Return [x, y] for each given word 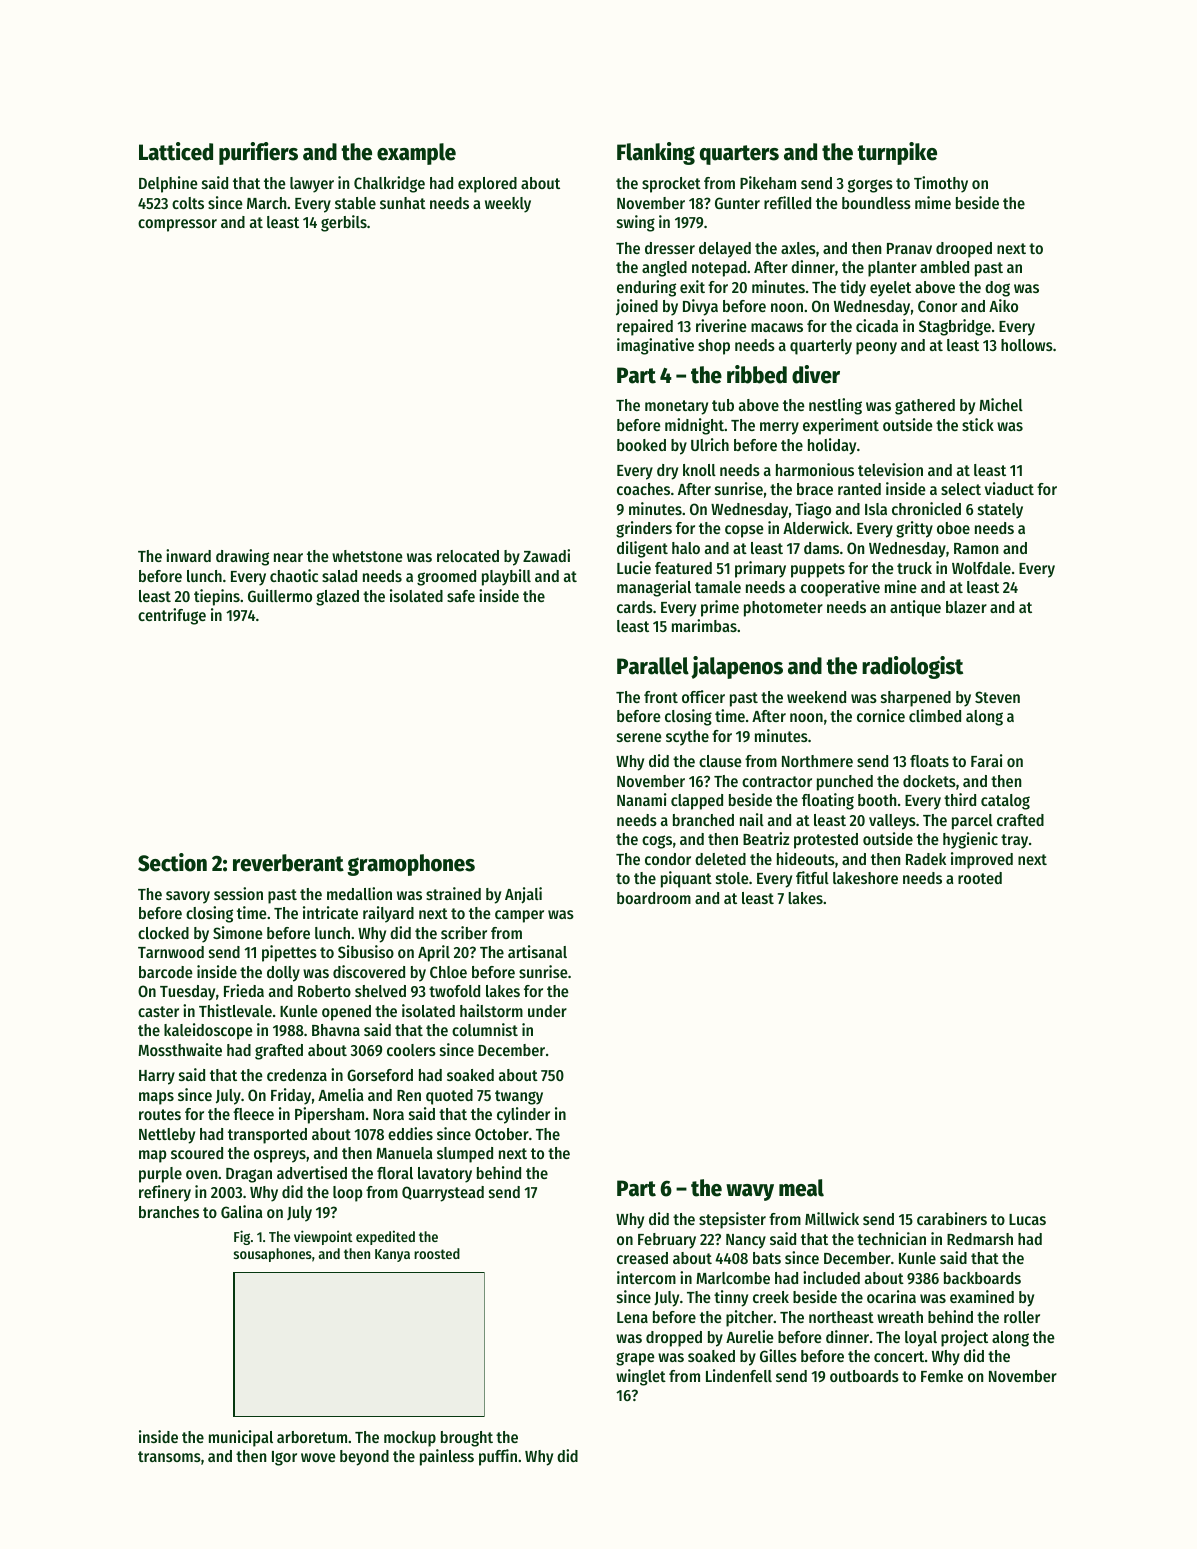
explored [487, 185]
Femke [942, 1376]
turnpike [897, 153]
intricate [330, 912]
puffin [498, 1457]
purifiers [258, 153]
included [831, 1277]
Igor [284, 1458]
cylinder [523, 1115]
